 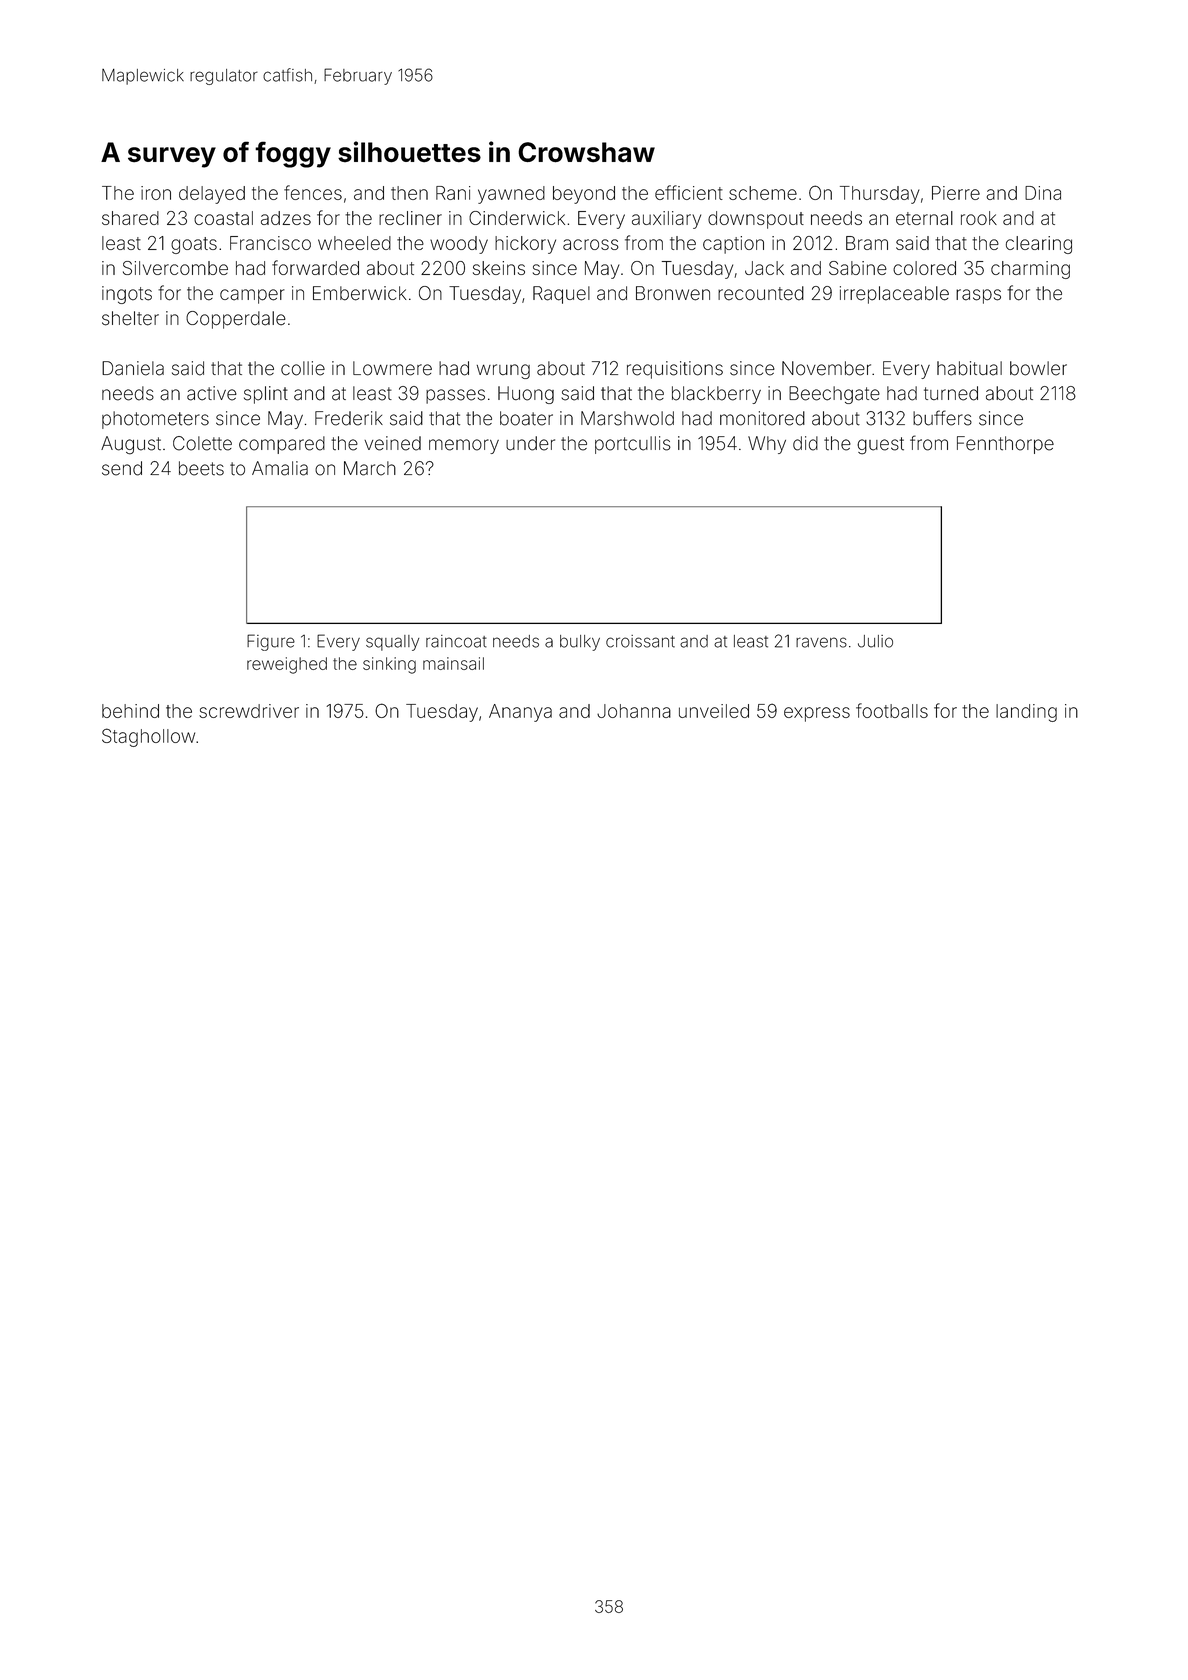 I want to click on express, so click(x=817, y=714).
